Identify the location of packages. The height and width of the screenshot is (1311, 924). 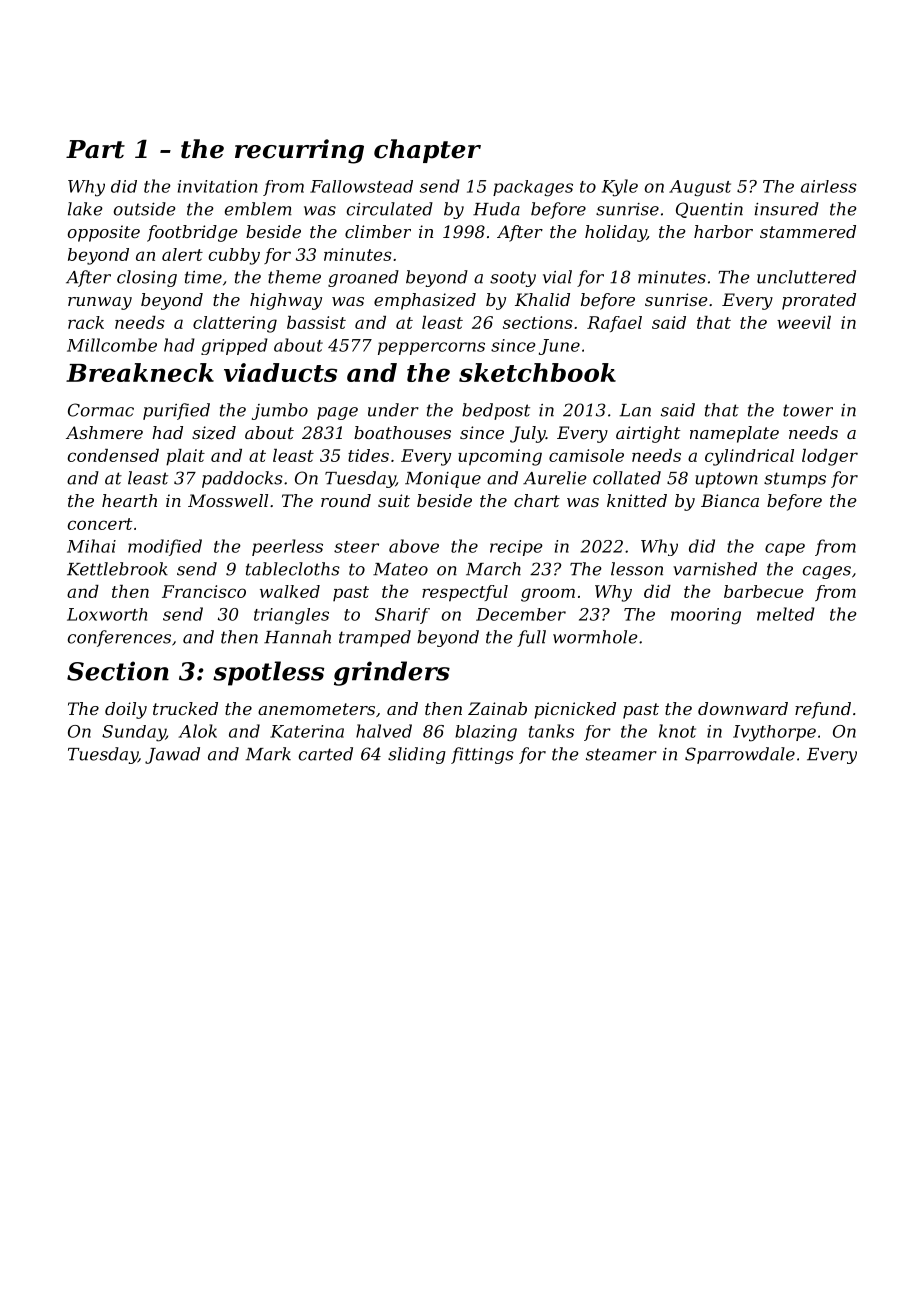
(533, 188).
